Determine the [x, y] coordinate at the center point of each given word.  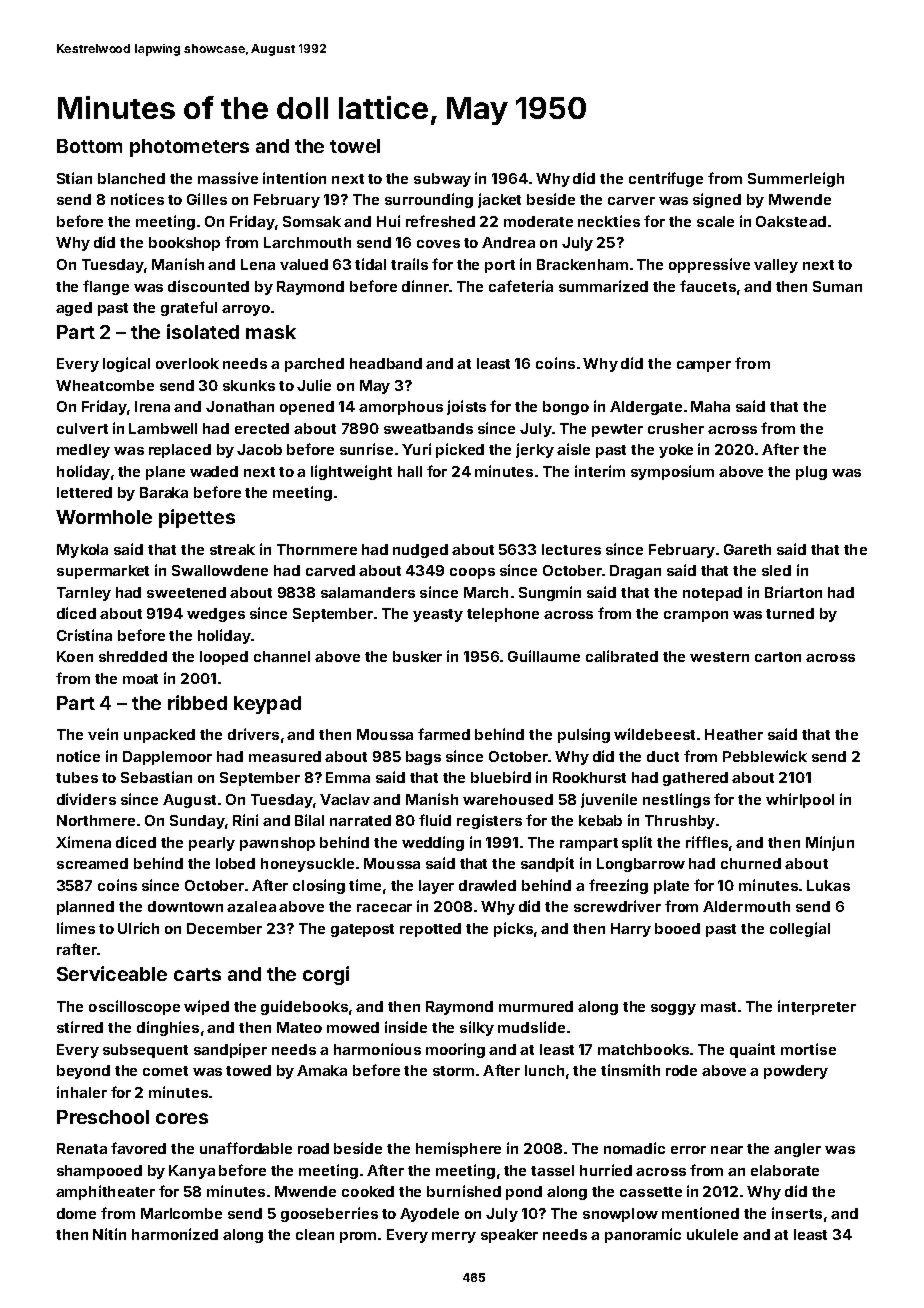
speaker [509, 1236]
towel [355, 146]
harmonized [175, 1234]
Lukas [828, 885]
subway [442, 180]
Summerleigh [796, 179]
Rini [245, 820]
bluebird [501, 777]
